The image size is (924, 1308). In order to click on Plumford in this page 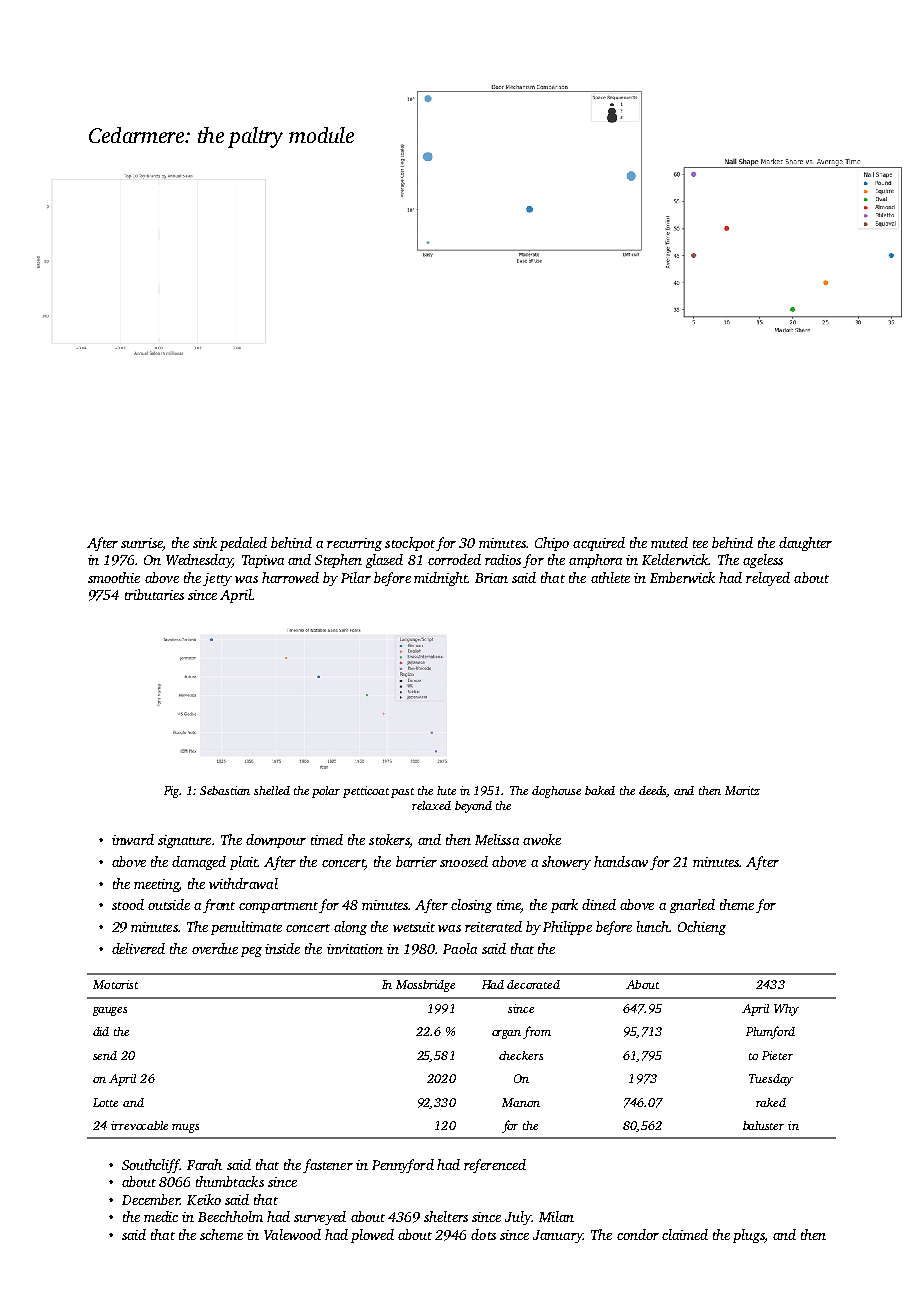, I will do `click(770, 1032)`.
